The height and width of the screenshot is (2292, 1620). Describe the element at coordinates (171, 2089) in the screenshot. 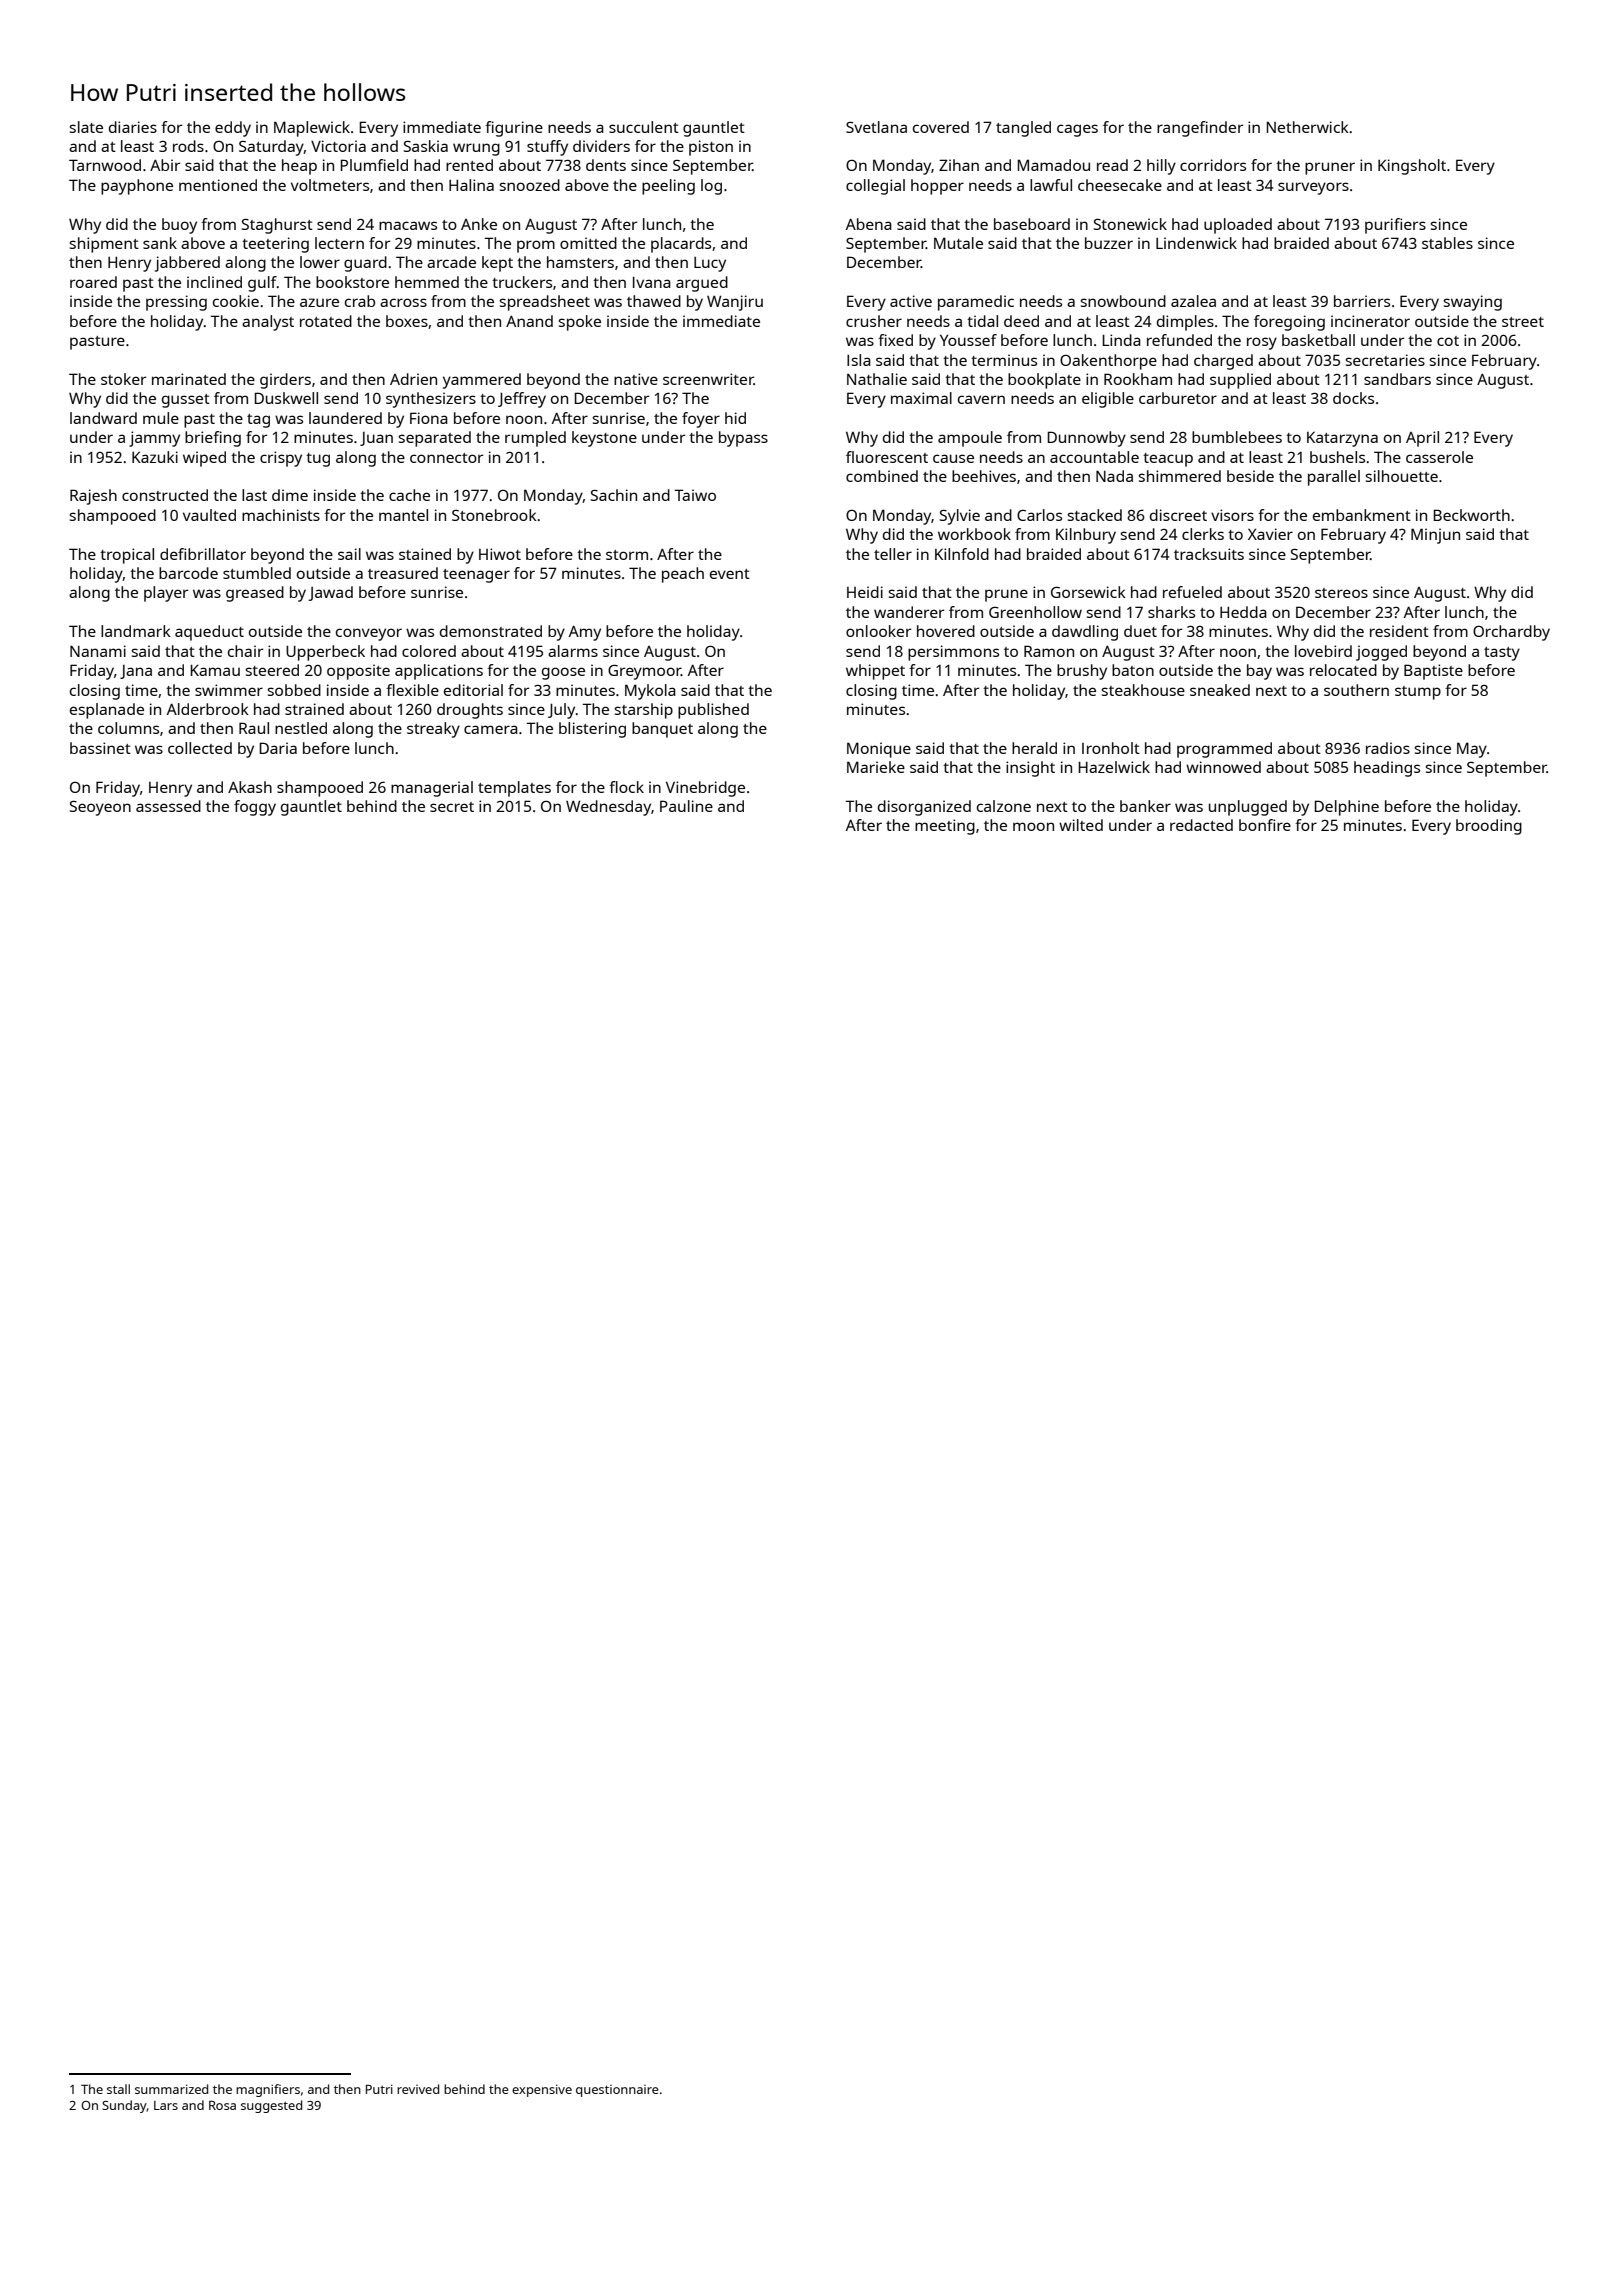

I see `summarized` at that location.
